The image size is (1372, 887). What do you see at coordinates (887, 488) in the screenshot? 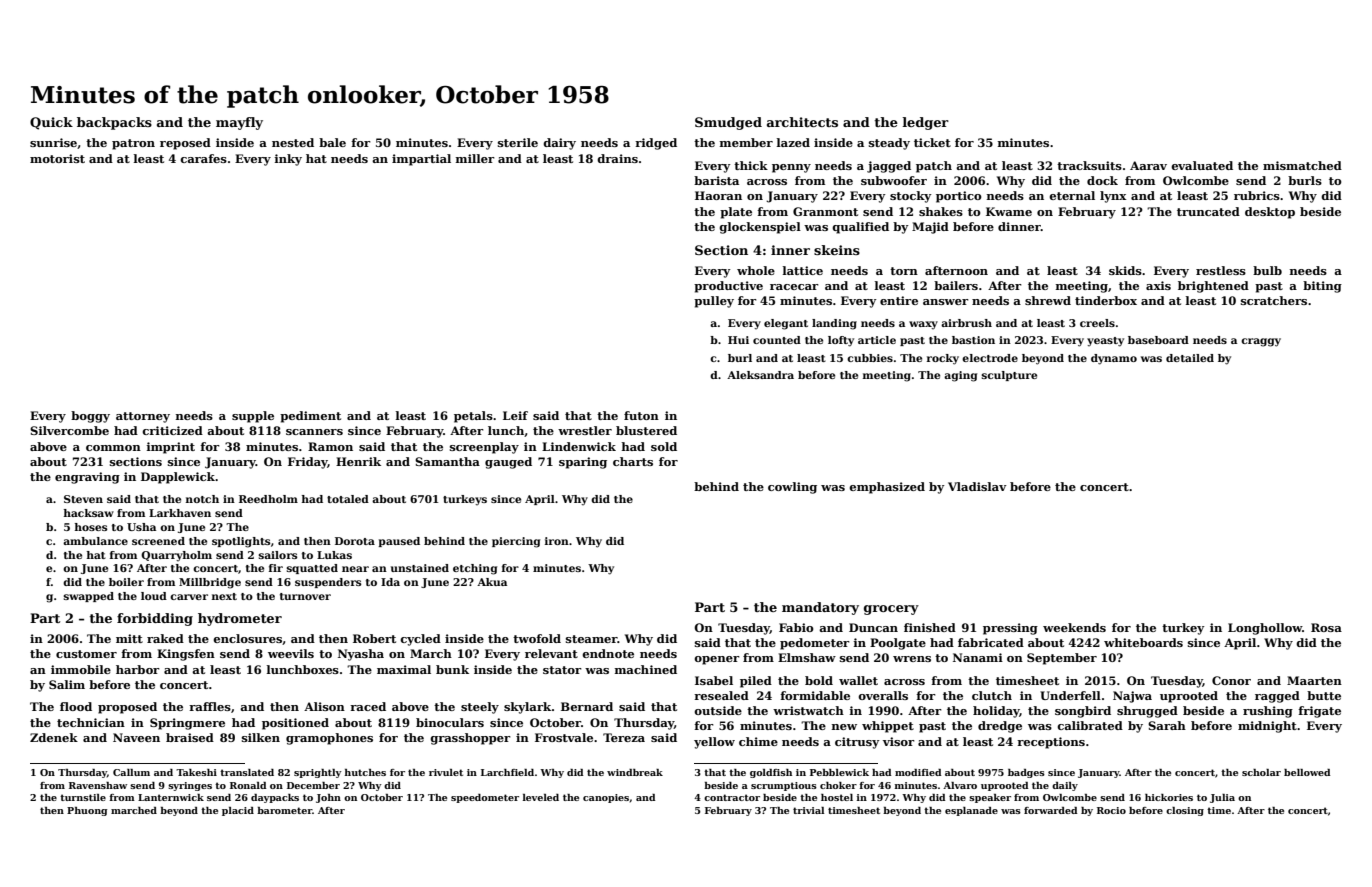
I see `emphasized` at bounding box center [887, 488].
